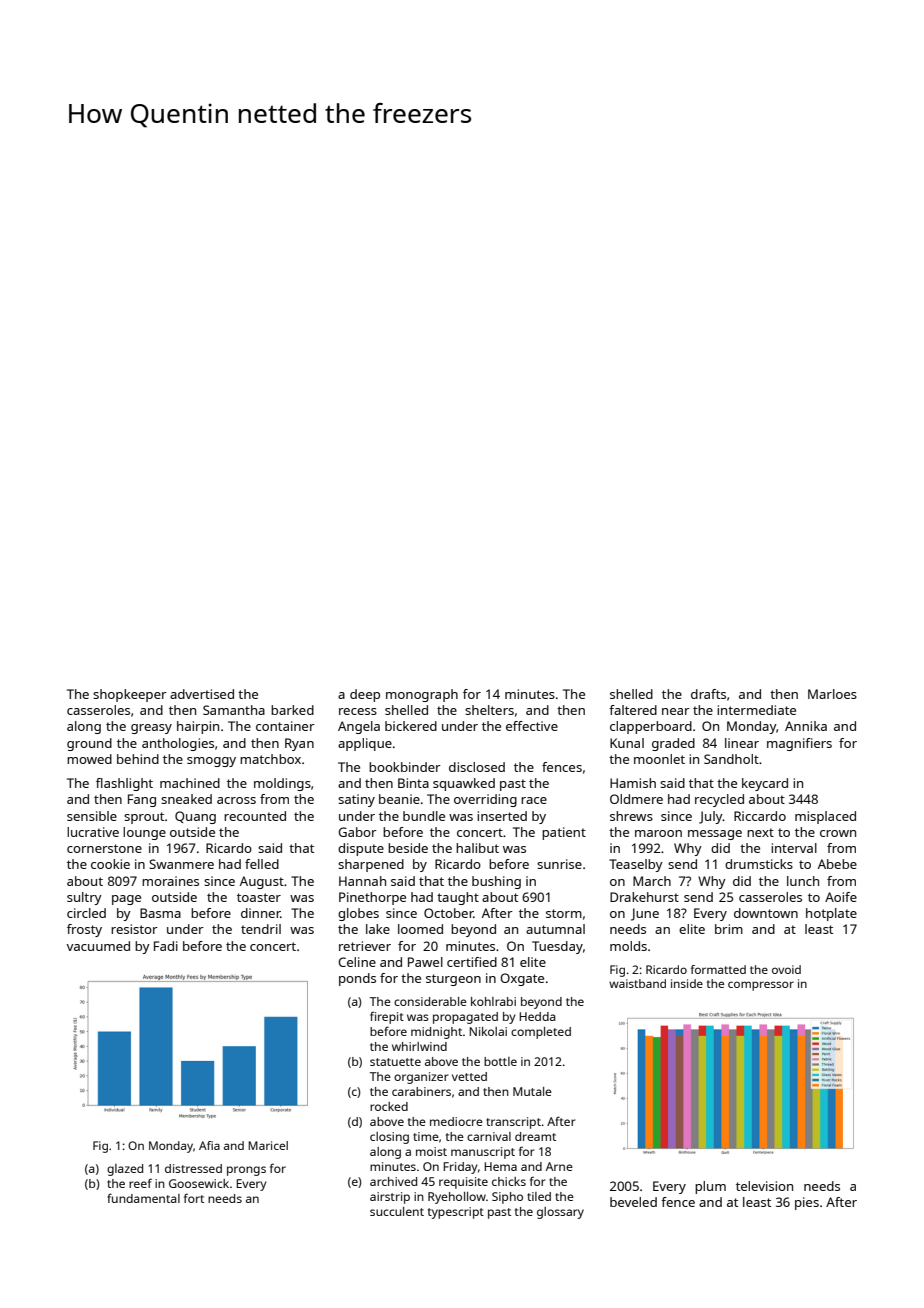 This page has height=1308, width=924. I want to click on Nikolai, so click(488, 1031).
